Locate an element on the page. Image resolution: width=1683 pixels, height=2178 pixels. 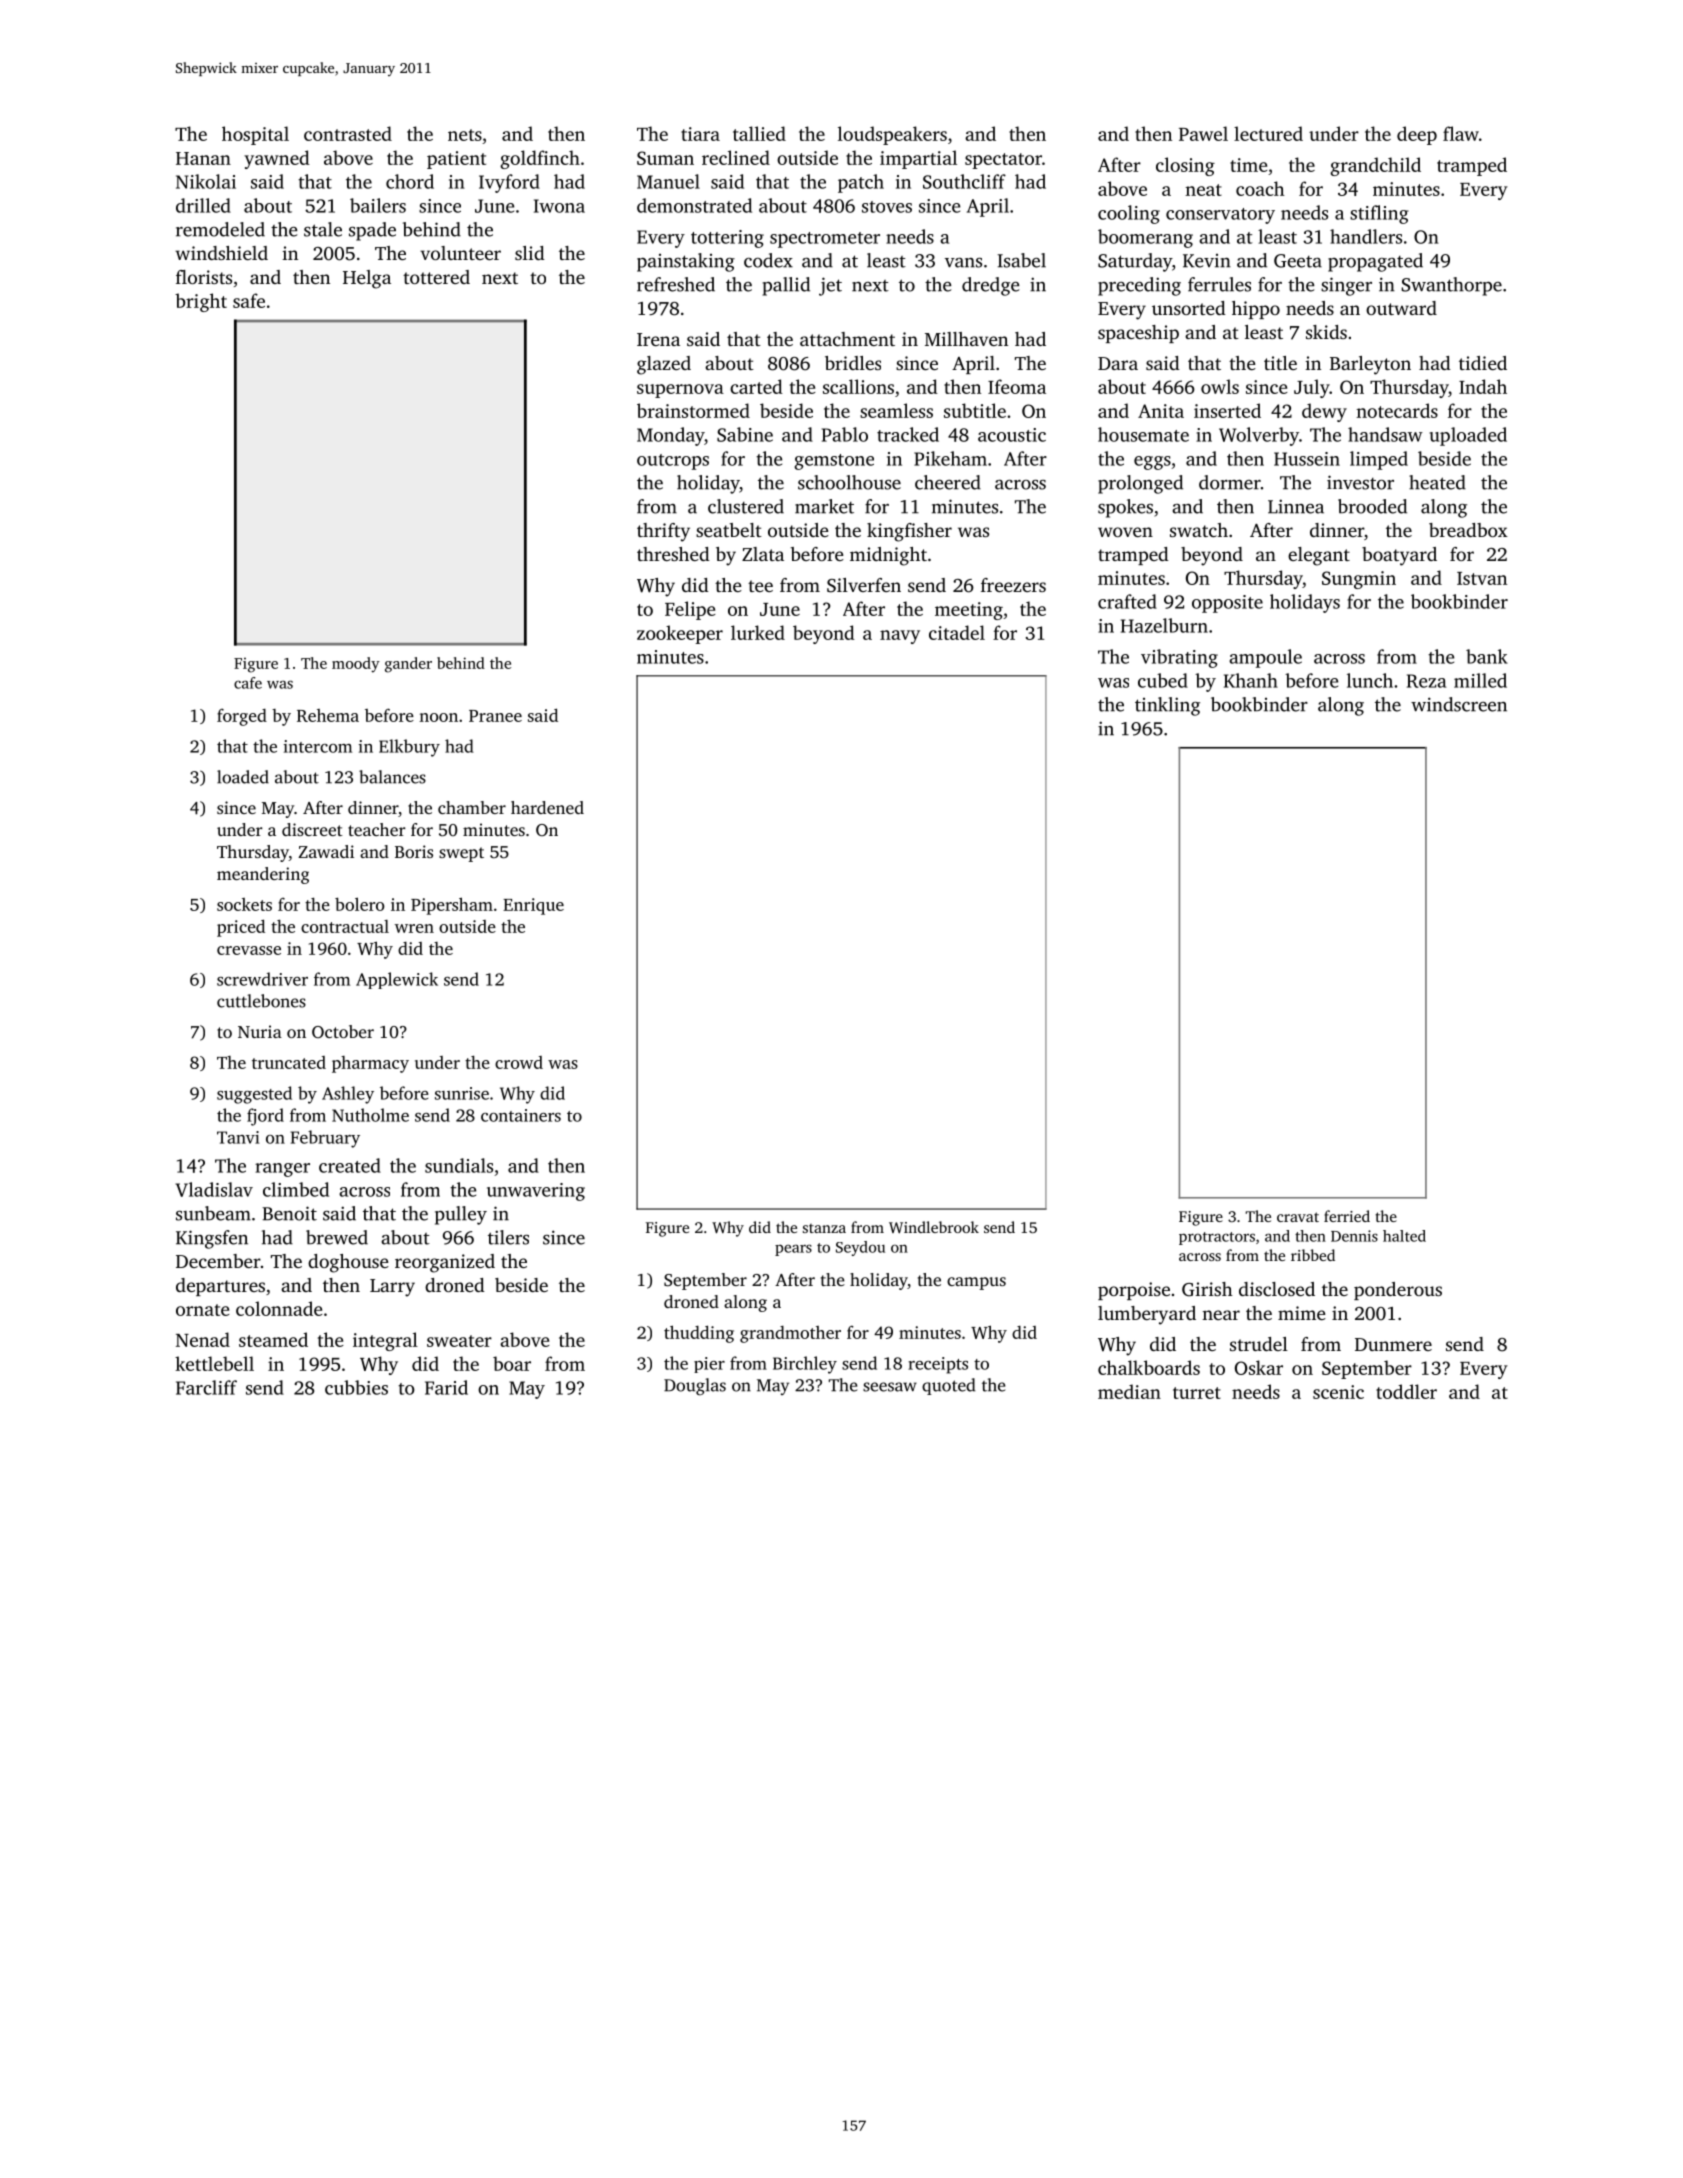
hospital is located at coordinates (255, 135).
